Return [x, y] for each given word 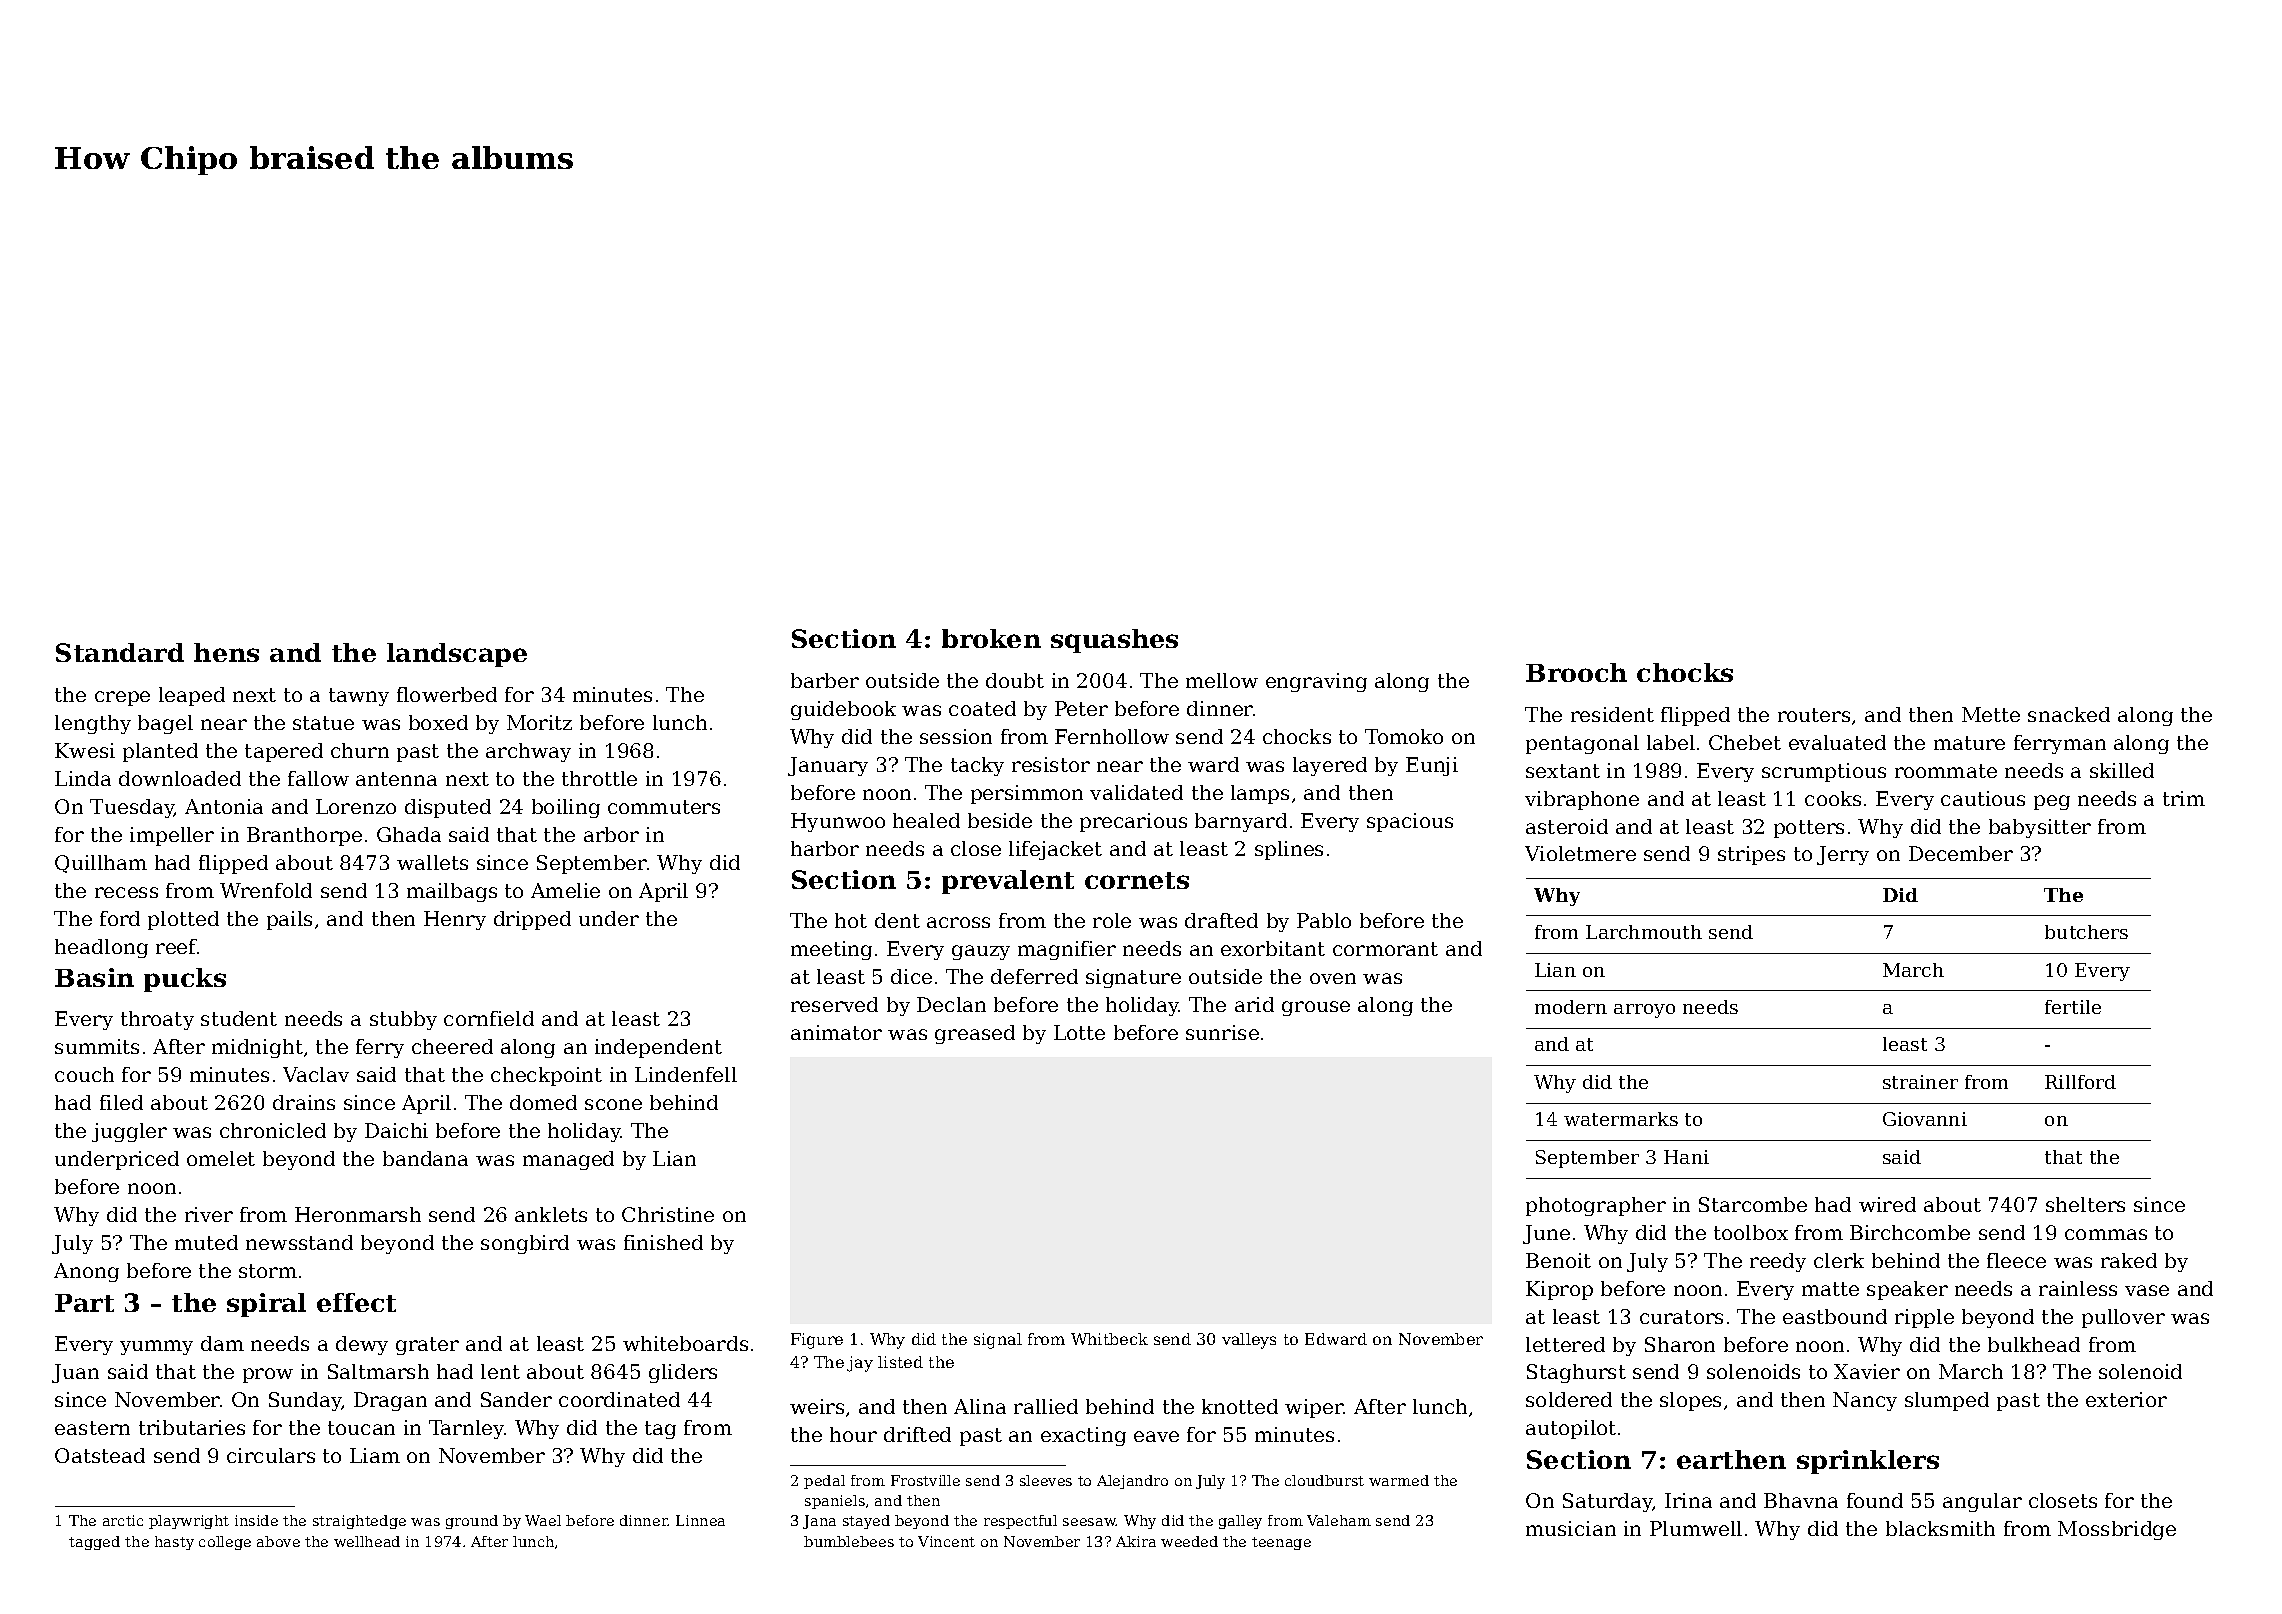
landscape [457, 655]
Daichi [396, 1130]
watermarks [1621, 1119]
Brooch [1576, 672]
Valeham [1339, 1520]
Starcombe [1753, 1204]
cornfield [489, 1018]
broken [991, 638]
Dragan [390, 1401]
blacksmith [1940, 1528]
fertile [2073, 1007]
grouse [1316, 1008]
